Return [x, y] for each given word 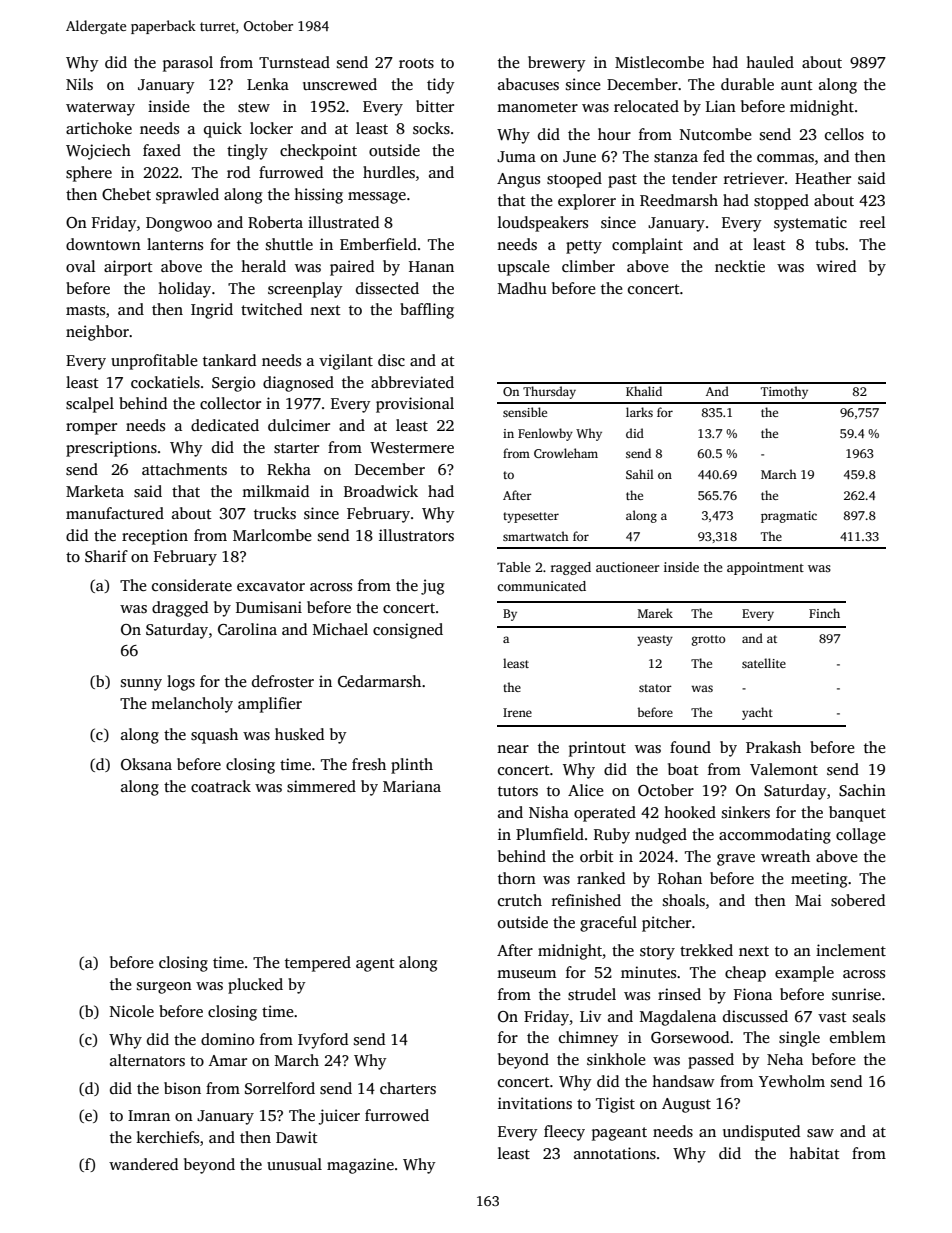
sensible [525, 412]
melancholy [192, 705]
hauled [770, 62]
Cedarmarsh [379, 681]
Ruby [612, 836]
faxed [162, 150]
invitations [535, 1103]
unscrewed [340, 84]
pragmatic [789, 517]
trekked [706, 950]
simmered [321, 786]
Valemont [784, 769]
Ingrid [212, 311]
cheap [745, 974]
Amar [228, 1060]
